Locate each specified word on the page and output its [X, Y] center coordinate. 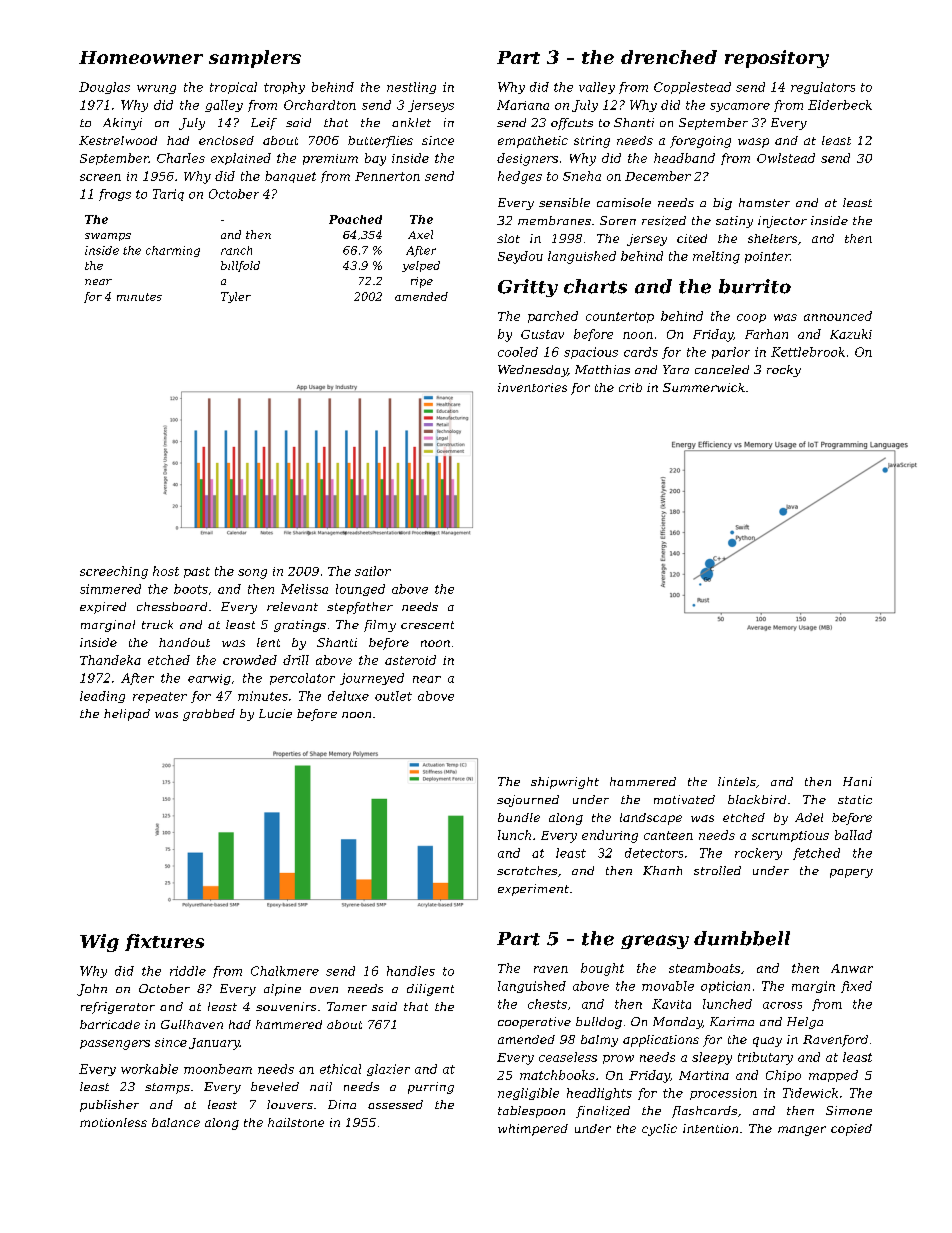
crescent [427, 625]
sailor [373, 571]
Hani [857, 781]
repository [777, 59]
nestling [411, 88]
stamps [167, 1088]
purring [431, 1088]
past [197, 572]
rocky [784, 371]
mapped [833, 1076]
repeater [160, 697]
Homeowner [141, 57]
